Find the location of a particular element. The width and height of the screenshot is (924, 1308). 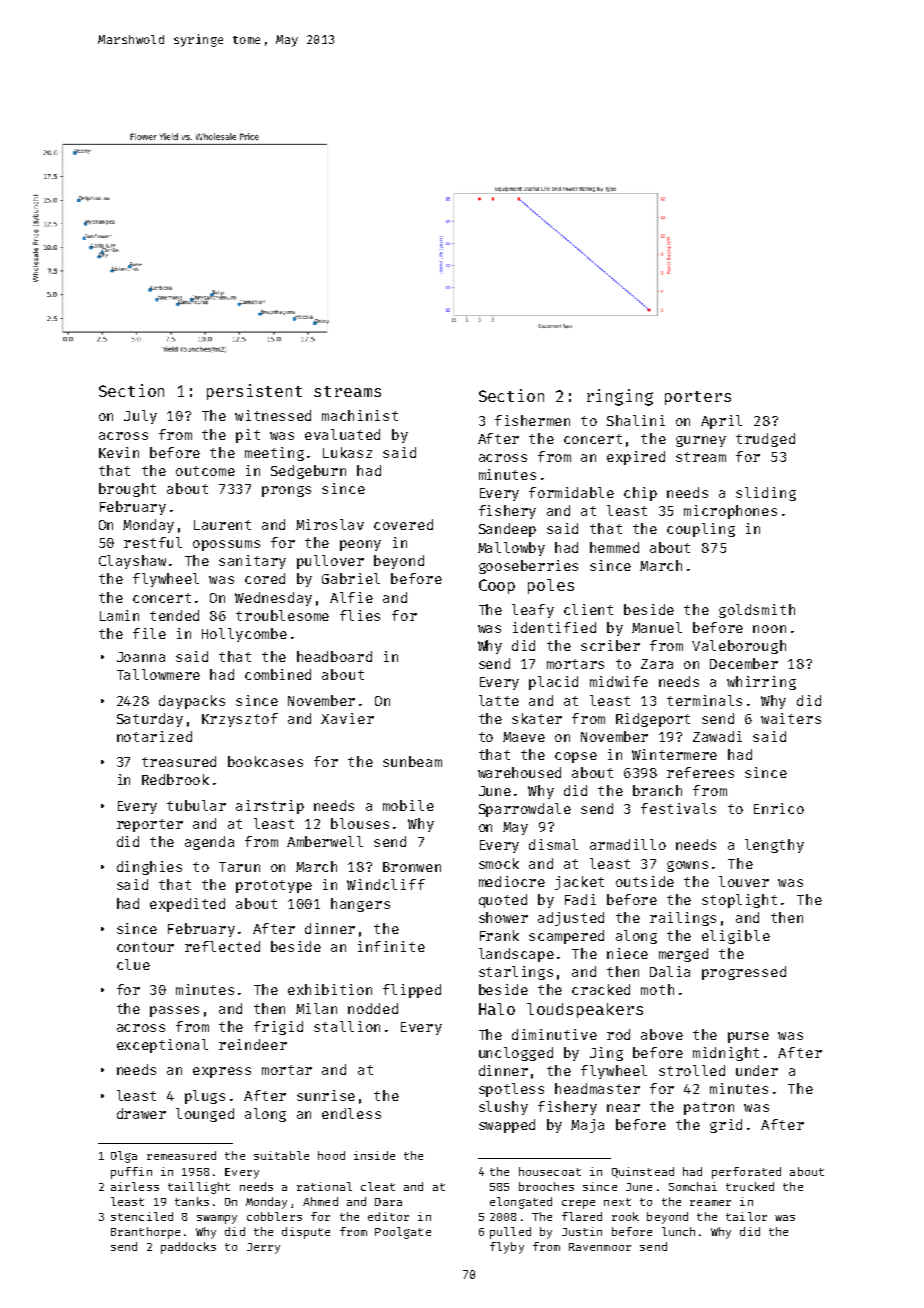

railings is located at coordinates (683, 919).
